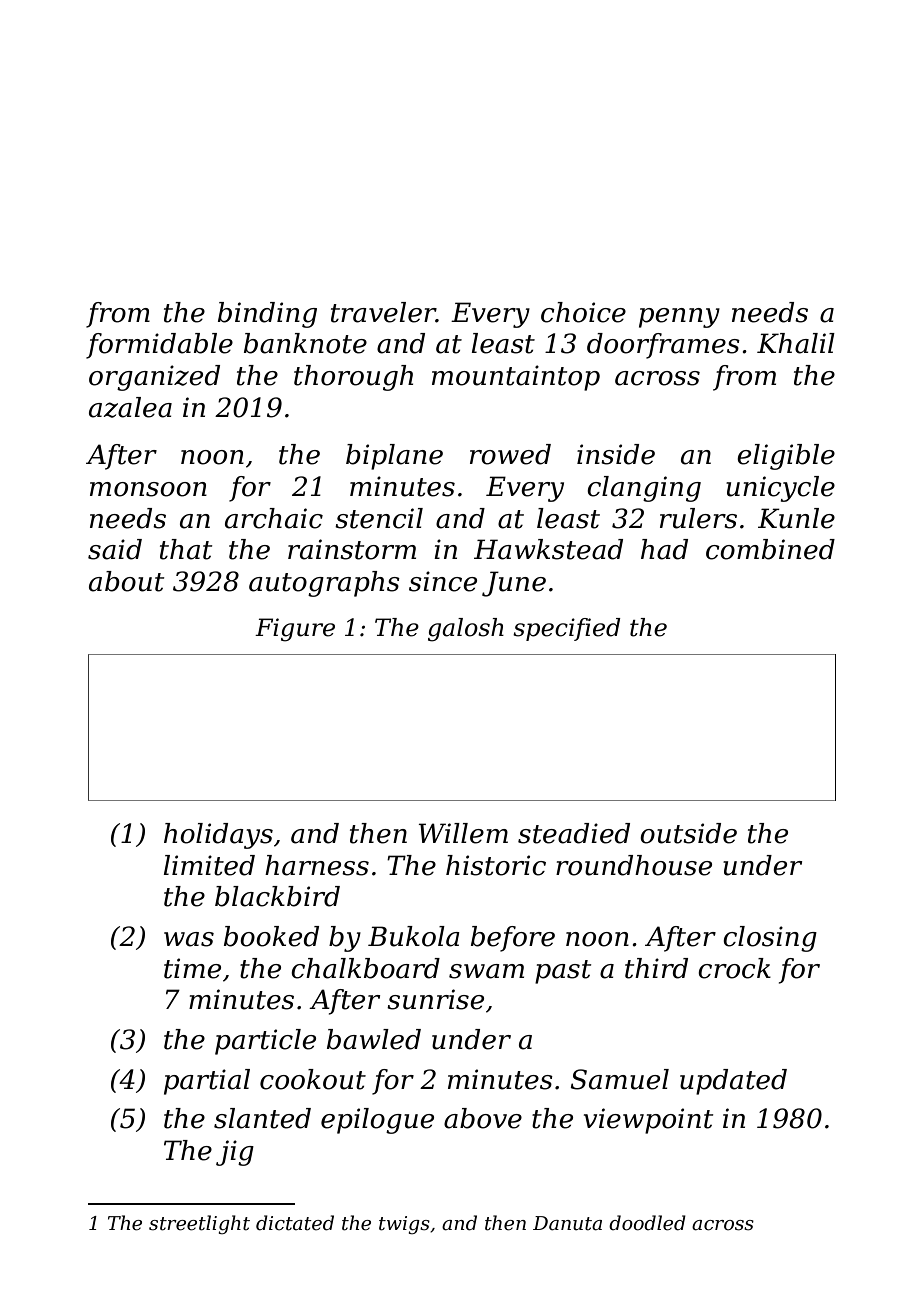 The image size is (924, 1311). Describe the element at coordinates (435, 999) in the image. I see `sunrise` at that location.
